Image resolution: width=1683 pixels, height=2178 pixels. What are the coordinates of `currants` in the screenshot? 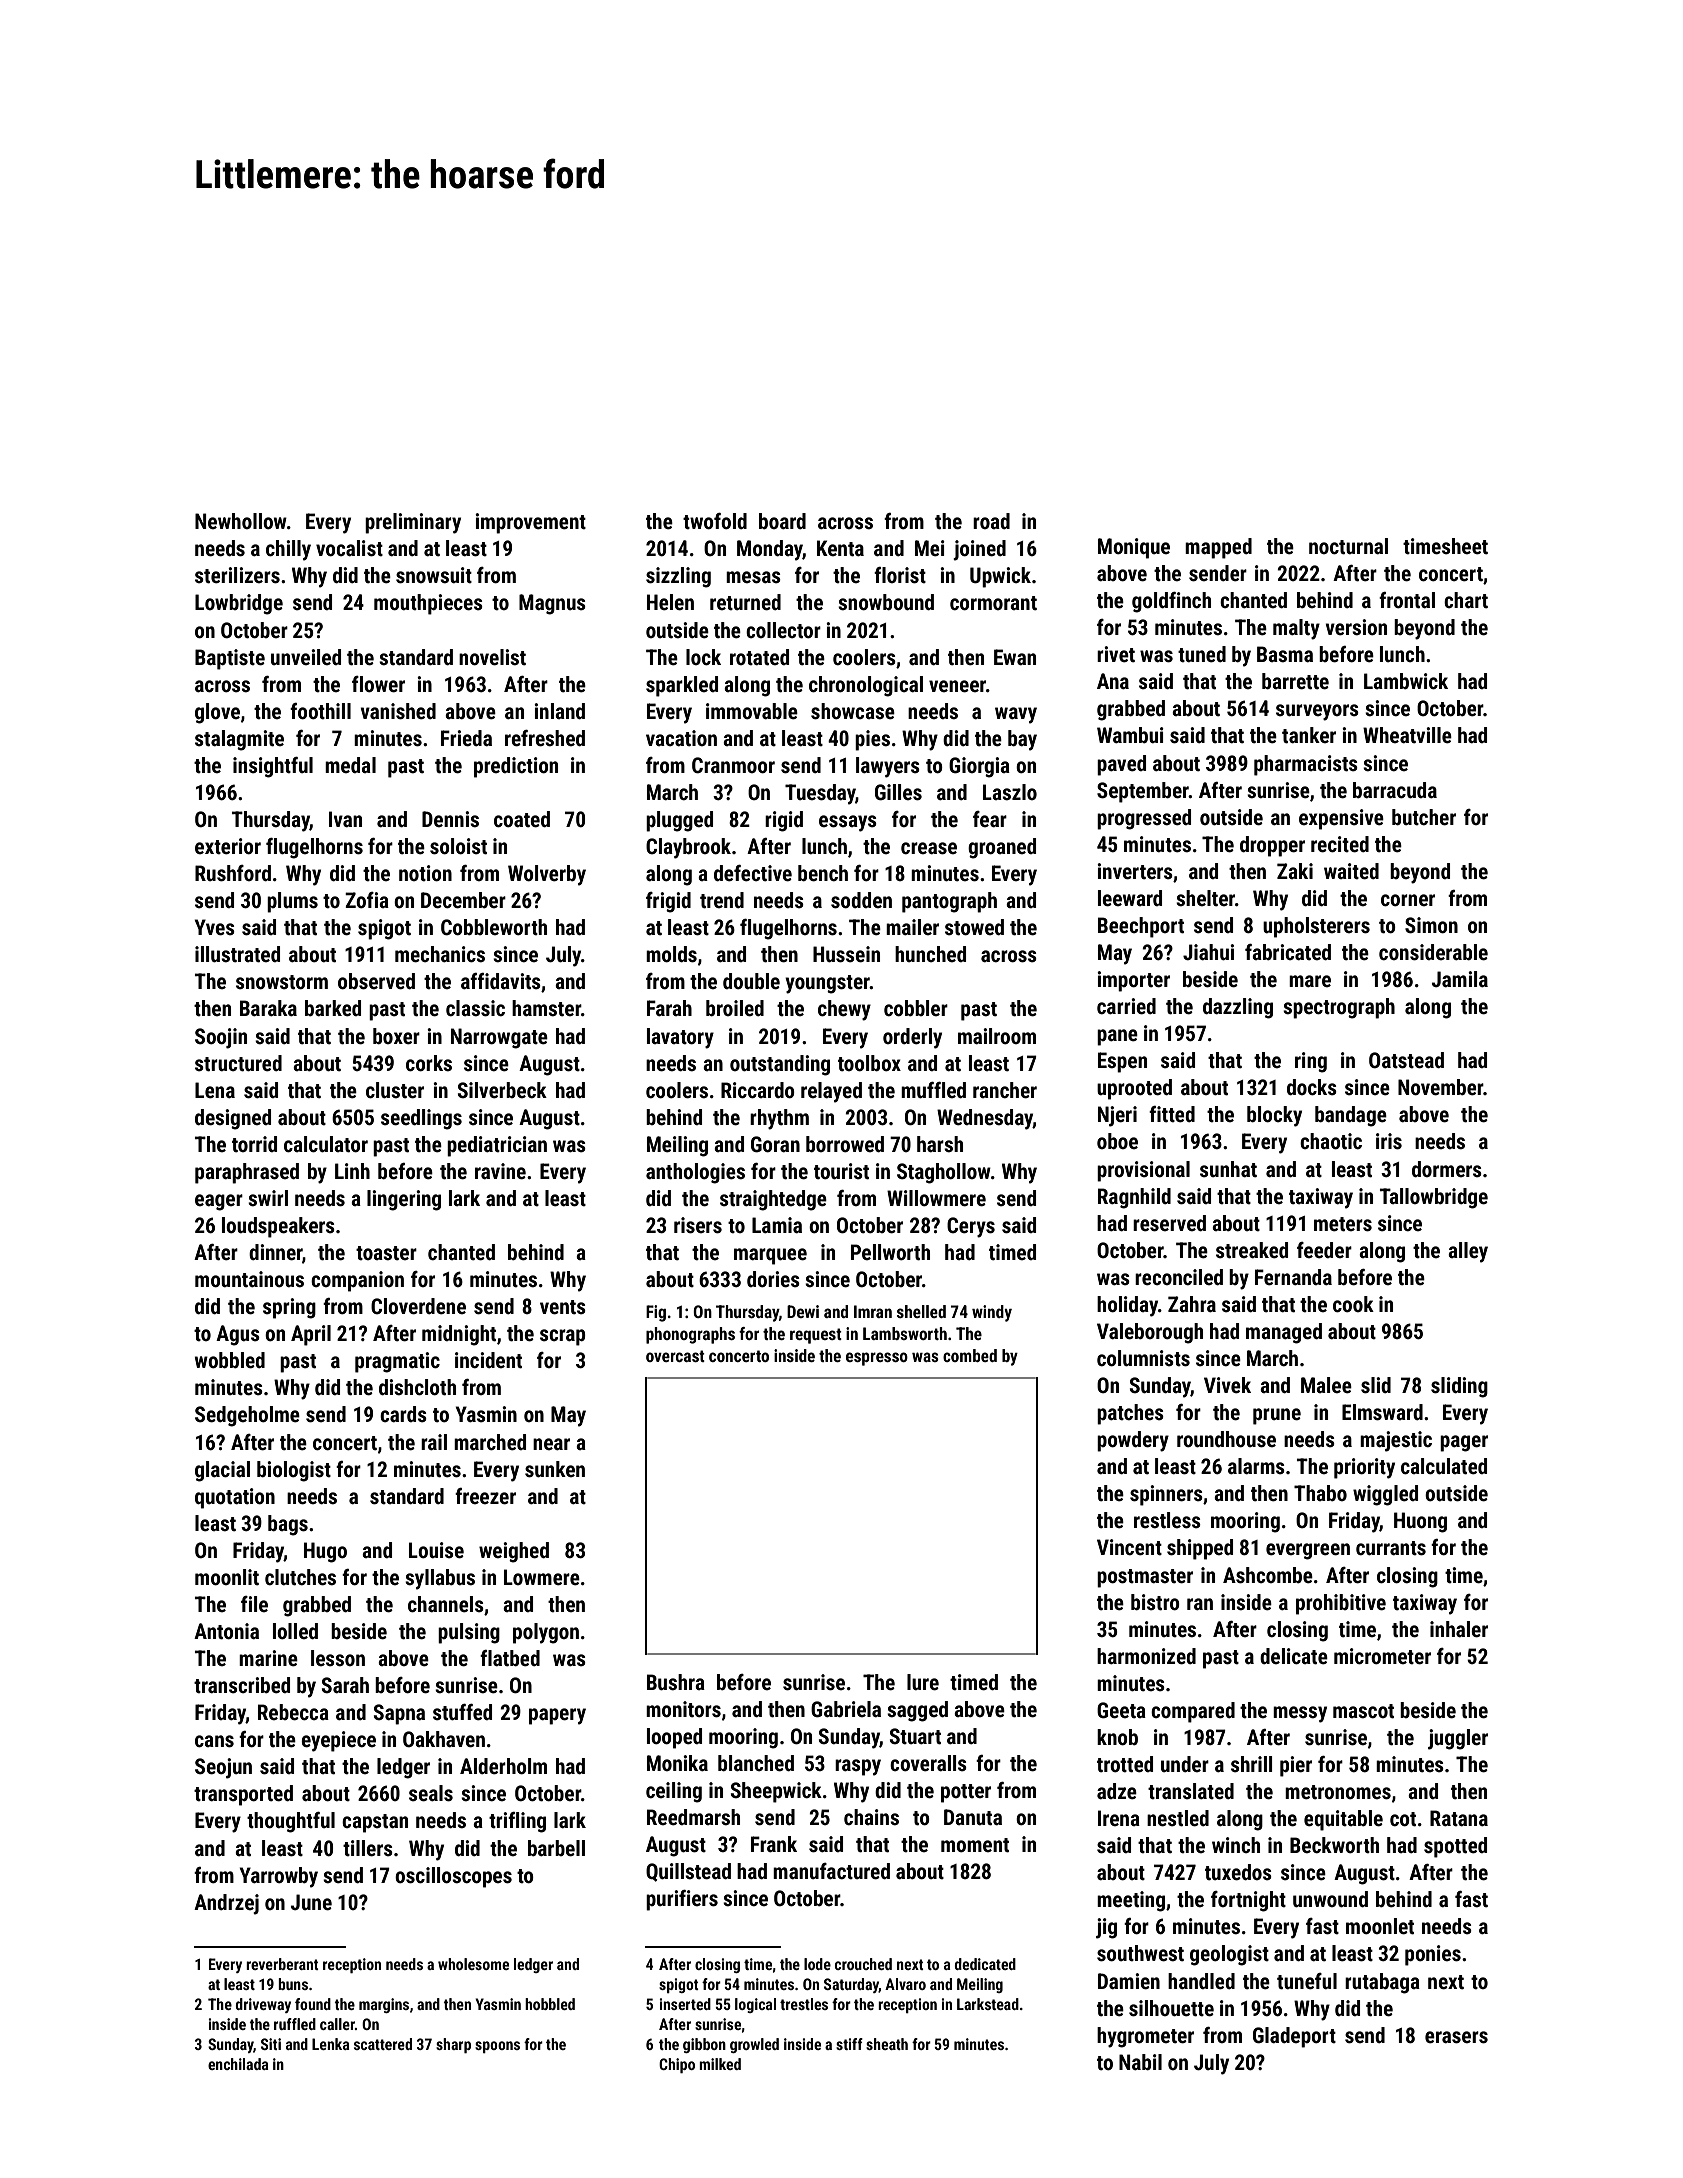 It's located at (1391, 1548).
